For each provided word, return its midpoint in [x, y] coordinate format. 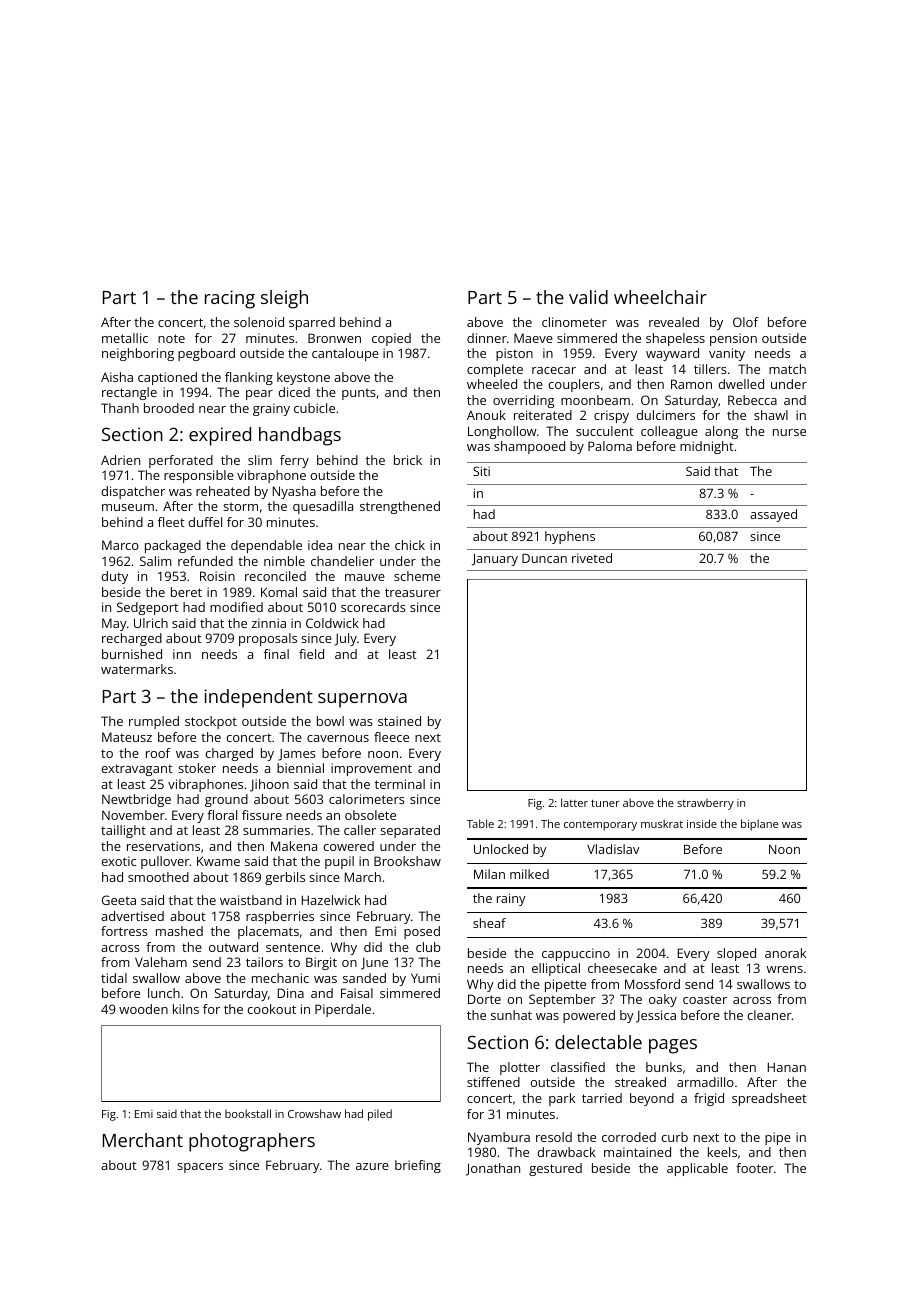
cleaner [769, 1015]
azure [372, 1166]
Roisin [217, 576]
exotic [118, 861]
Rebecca [752, 400]
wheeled [492, 384]
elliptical [556, 969]
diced [294, 392]
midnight [707, 447]
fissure [262, 815]
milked [529, 874]
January [495, 560]
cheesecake [622, 968]
